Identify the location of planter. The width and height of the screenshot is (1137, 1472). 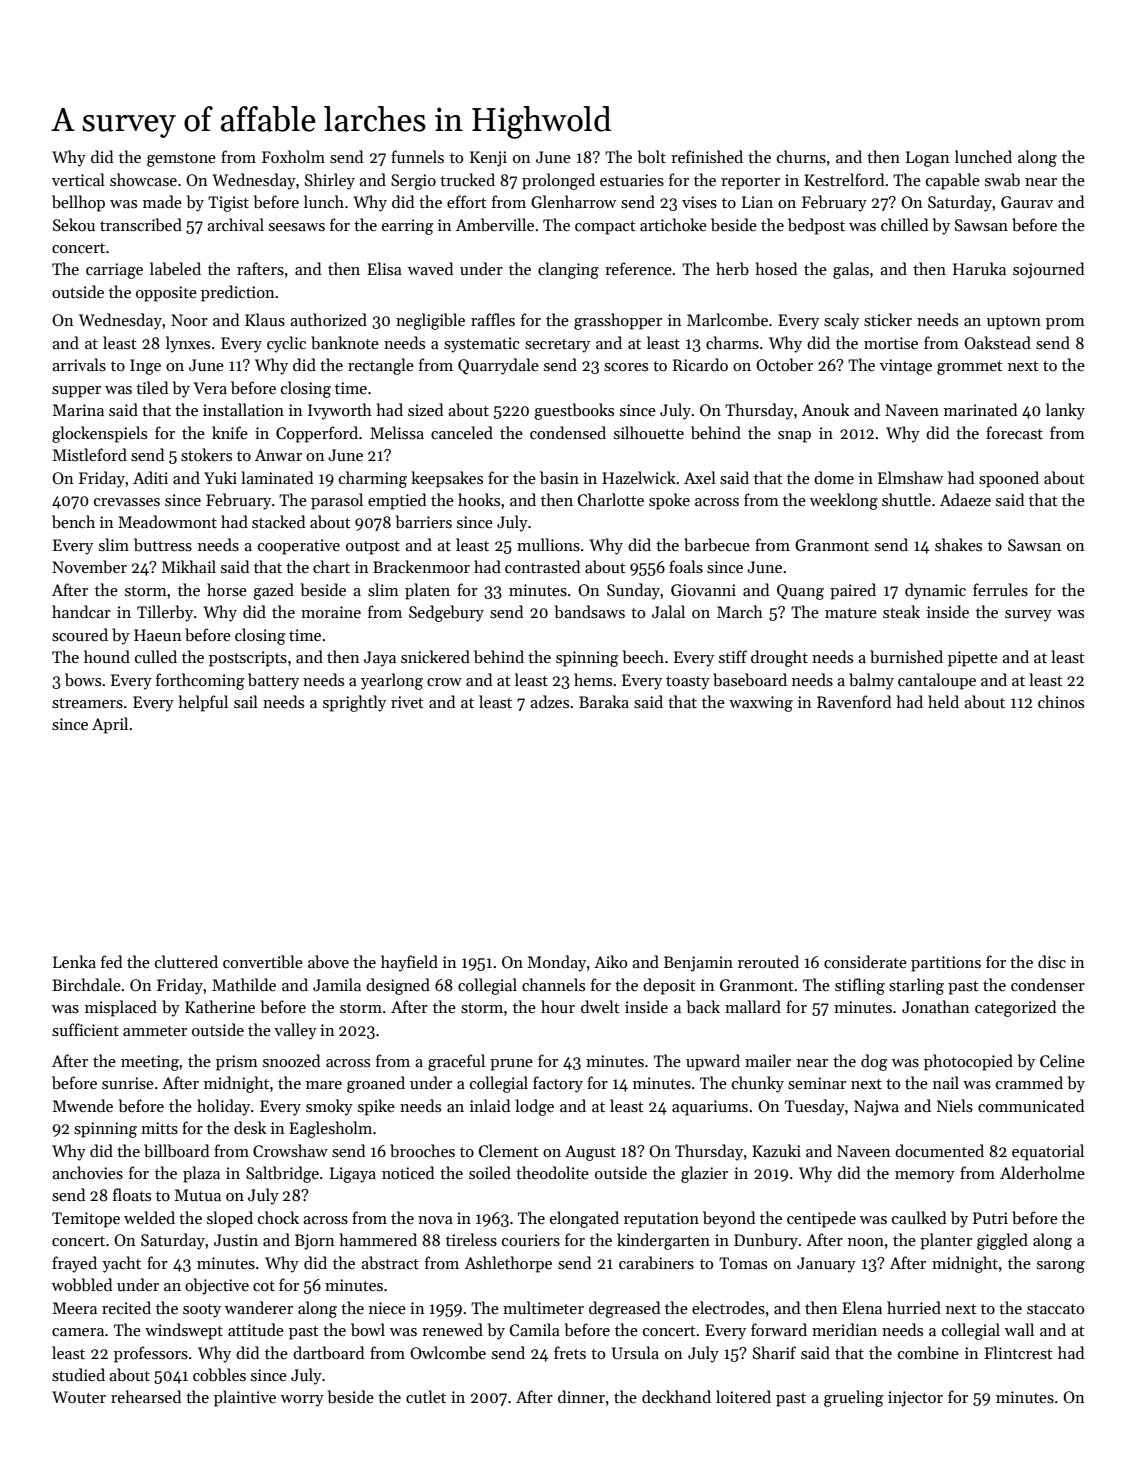
(946, 1241).
